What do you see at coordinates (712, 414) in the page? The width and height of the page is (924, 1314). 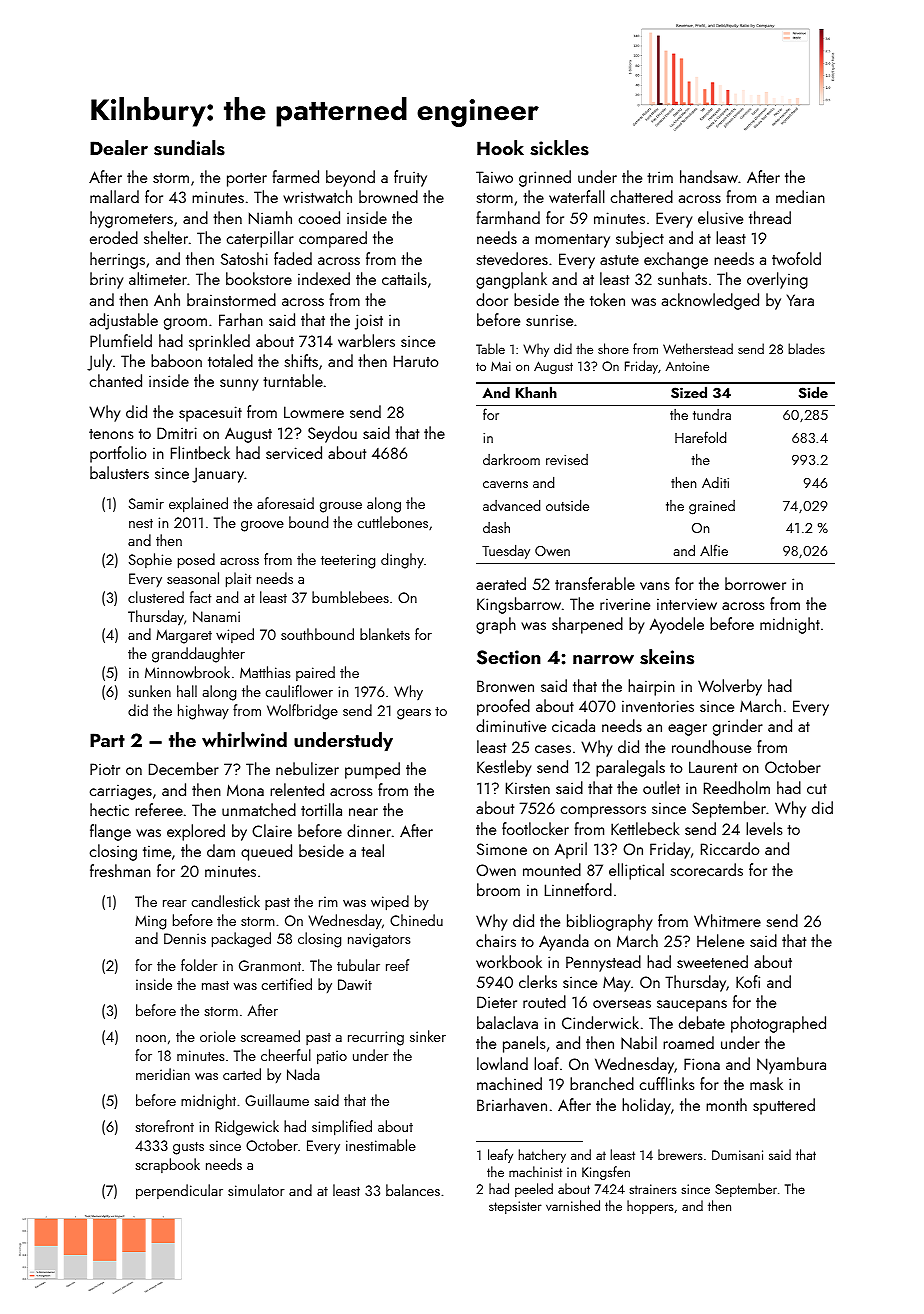 I see `tundra` at bounding box center [712, 414].
